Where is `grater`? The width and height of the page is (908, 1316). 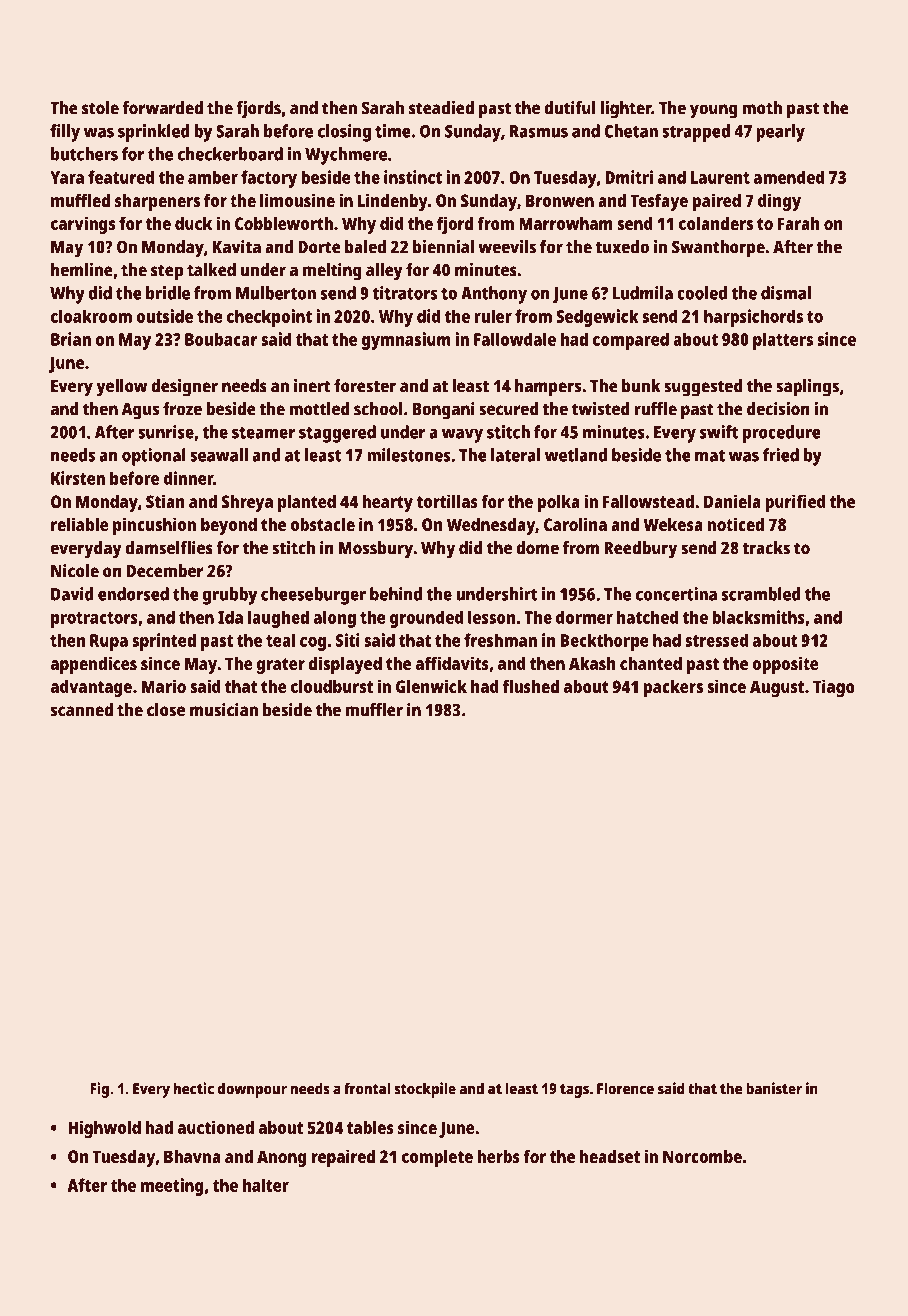 grater is located at coordinates (281, 666).
